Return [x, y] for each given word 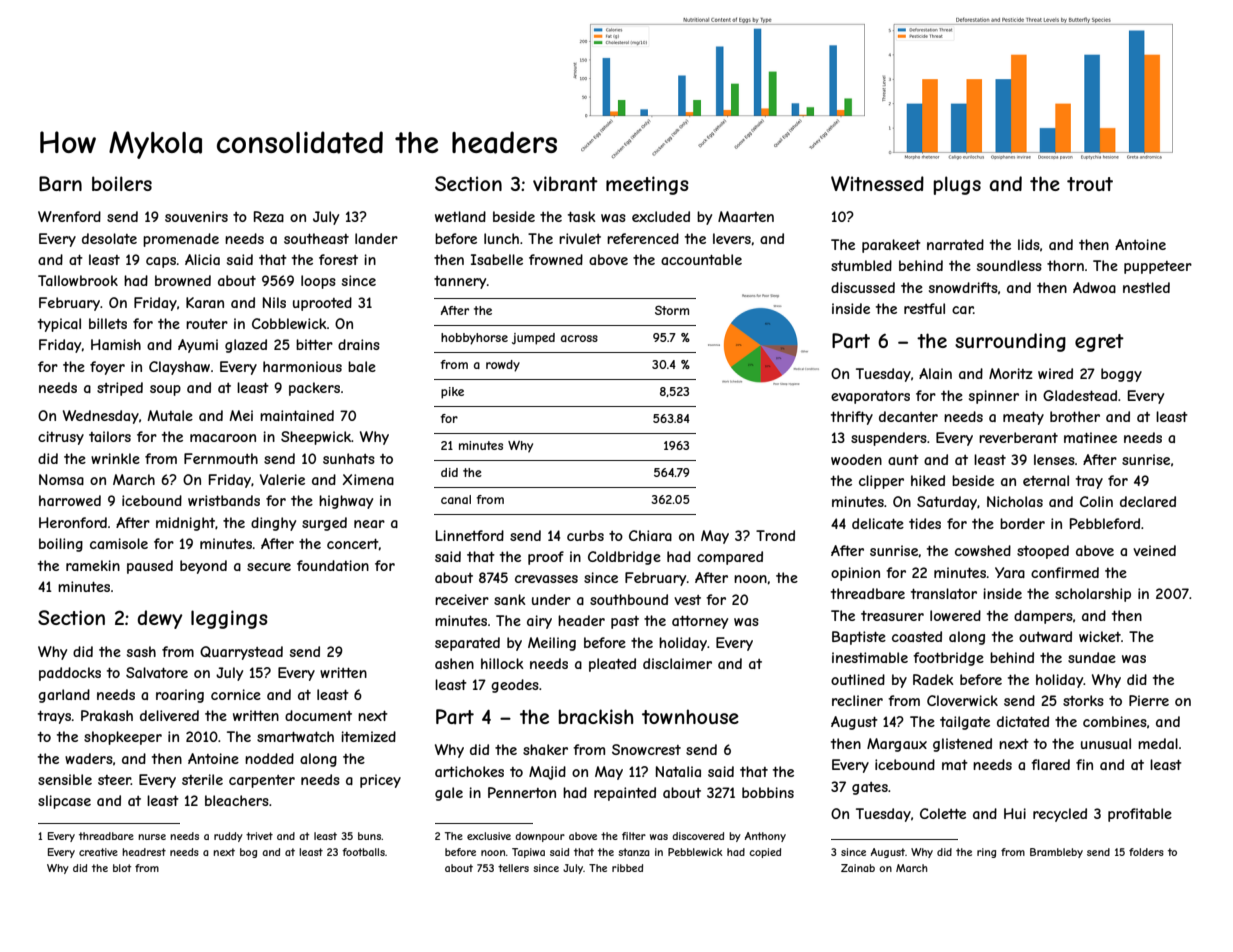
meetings [647, 185]
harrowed [70, 500]
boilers [122, 183]
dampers [1043, 617]
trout [1090, 184]
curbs [585, 535]
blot [122, 868]
